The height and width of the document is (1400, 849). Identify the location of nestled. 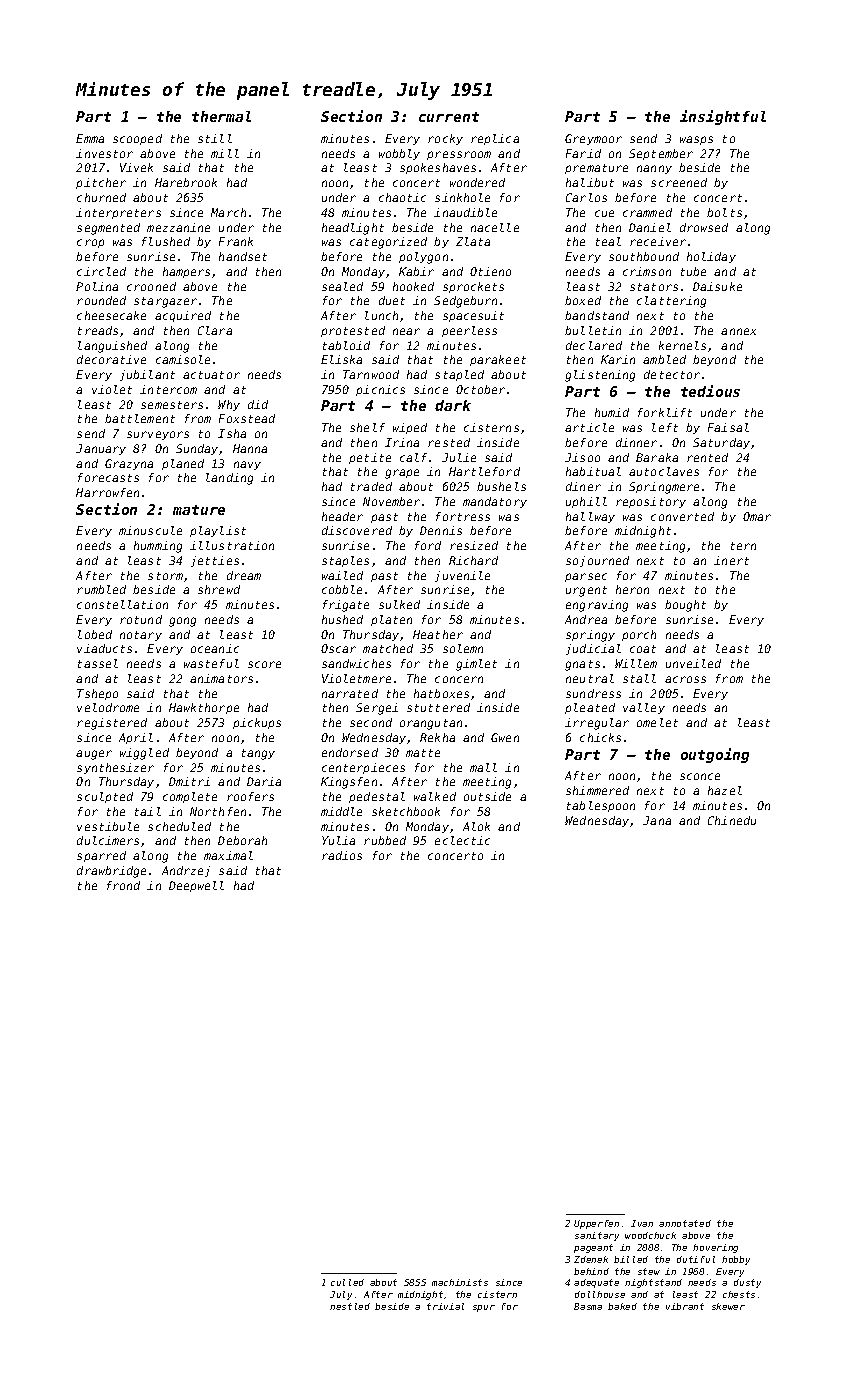
(350, 1306).
